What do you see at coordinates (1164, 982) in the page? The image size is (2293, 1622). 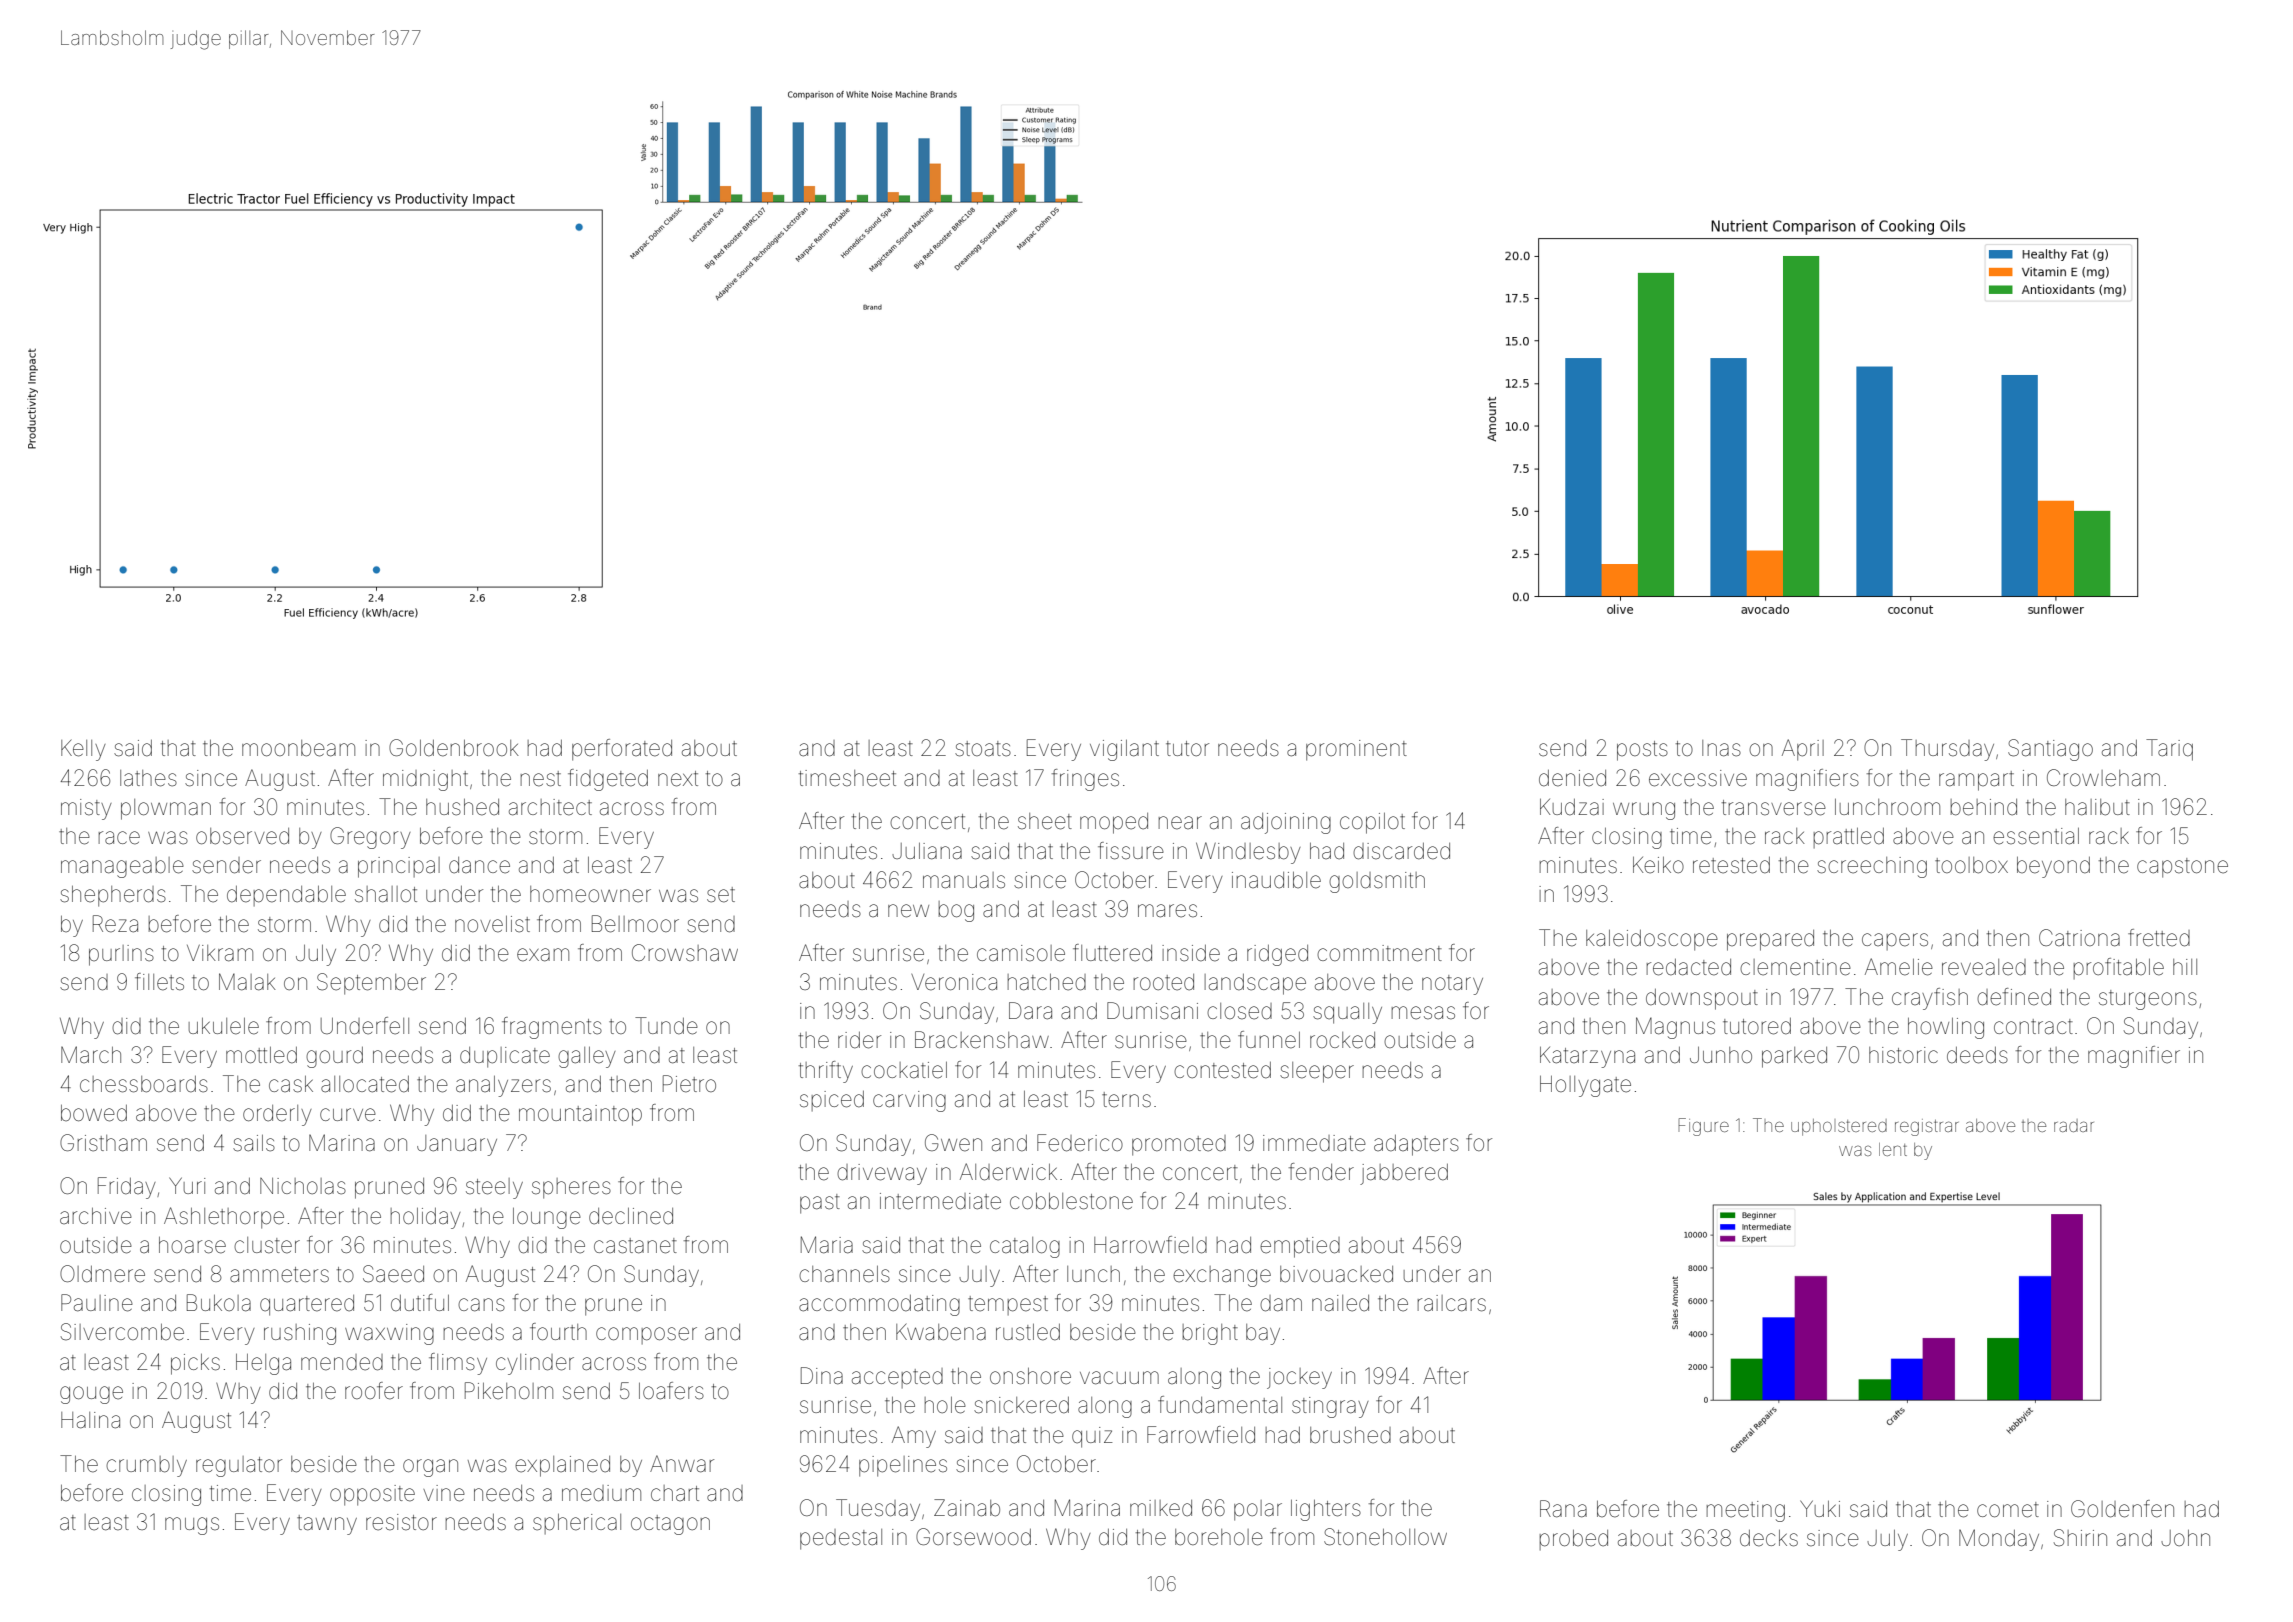 I see `rooted` at bounding box center [1164, 982].
